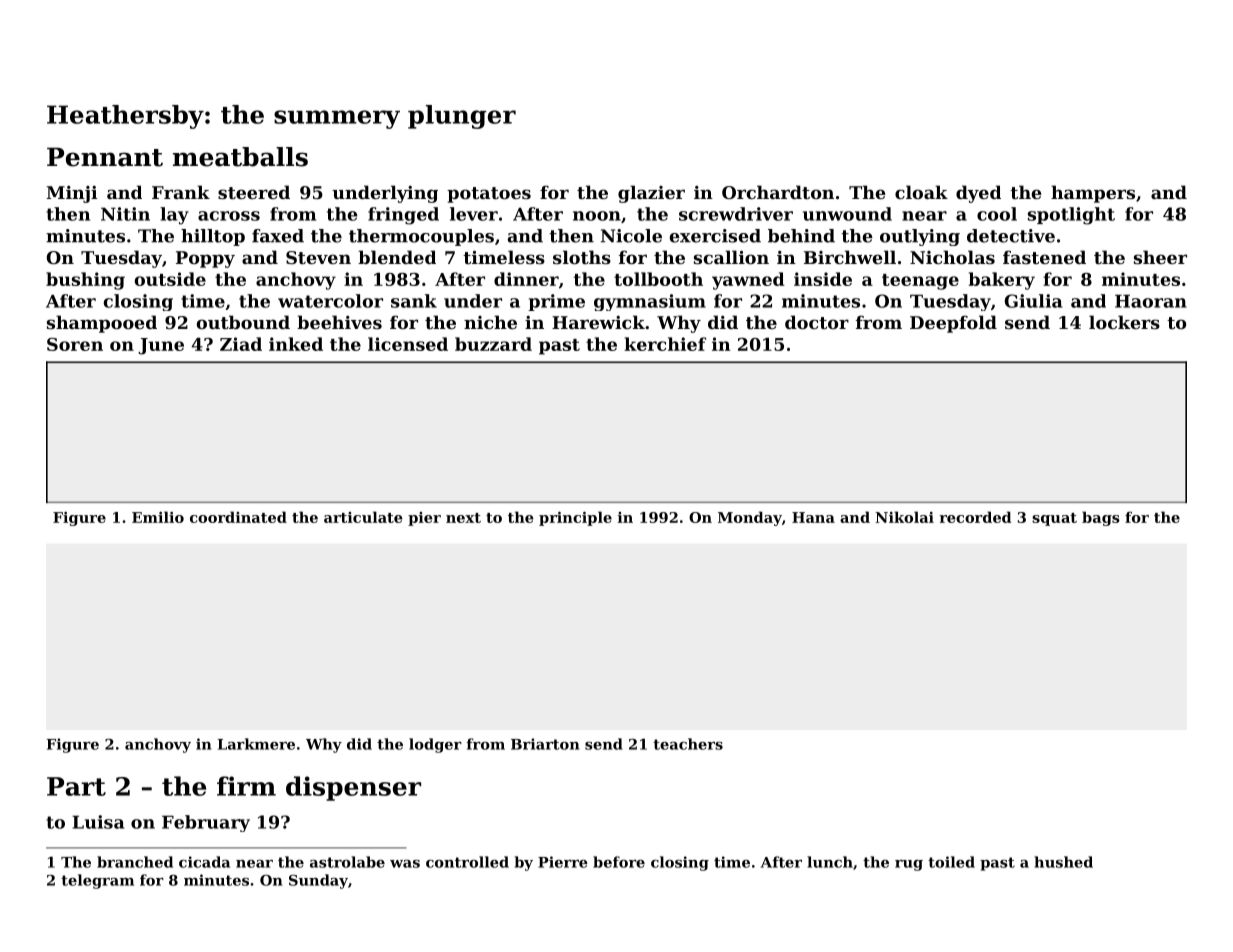  I want to click on Emilio, so click(158, 517).
